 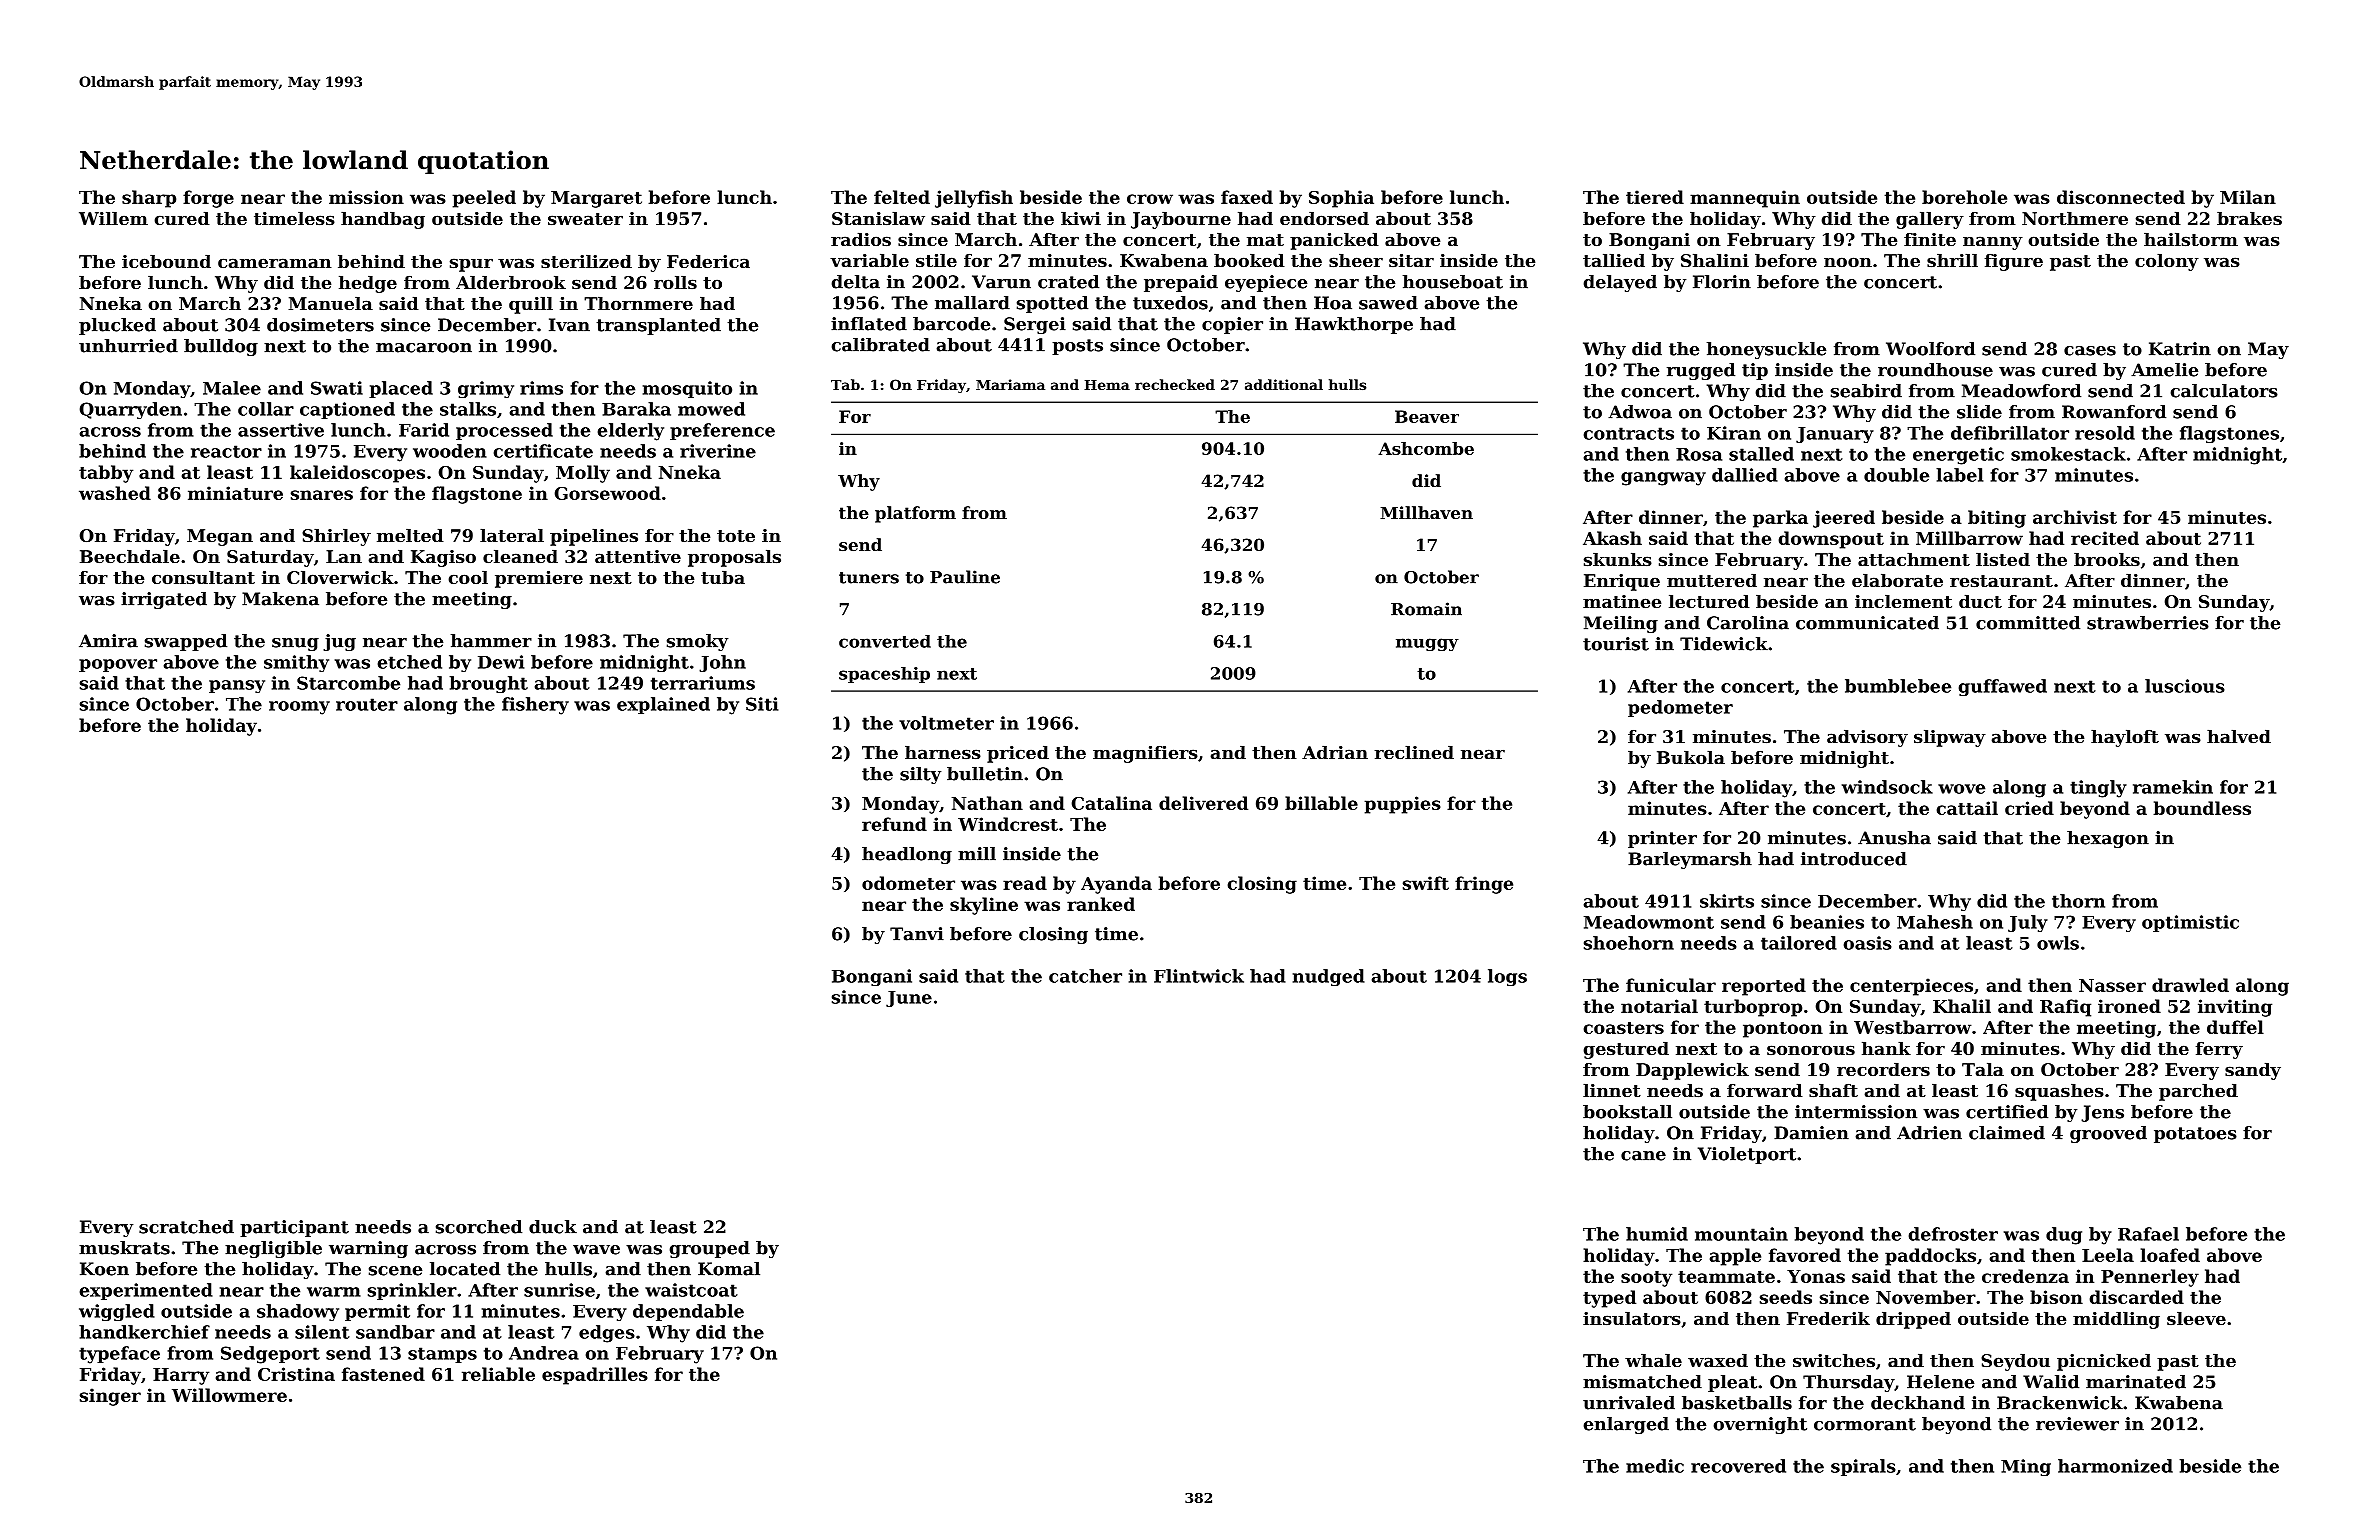 I want to click on Tanvi, so click(x=917, y=934).
